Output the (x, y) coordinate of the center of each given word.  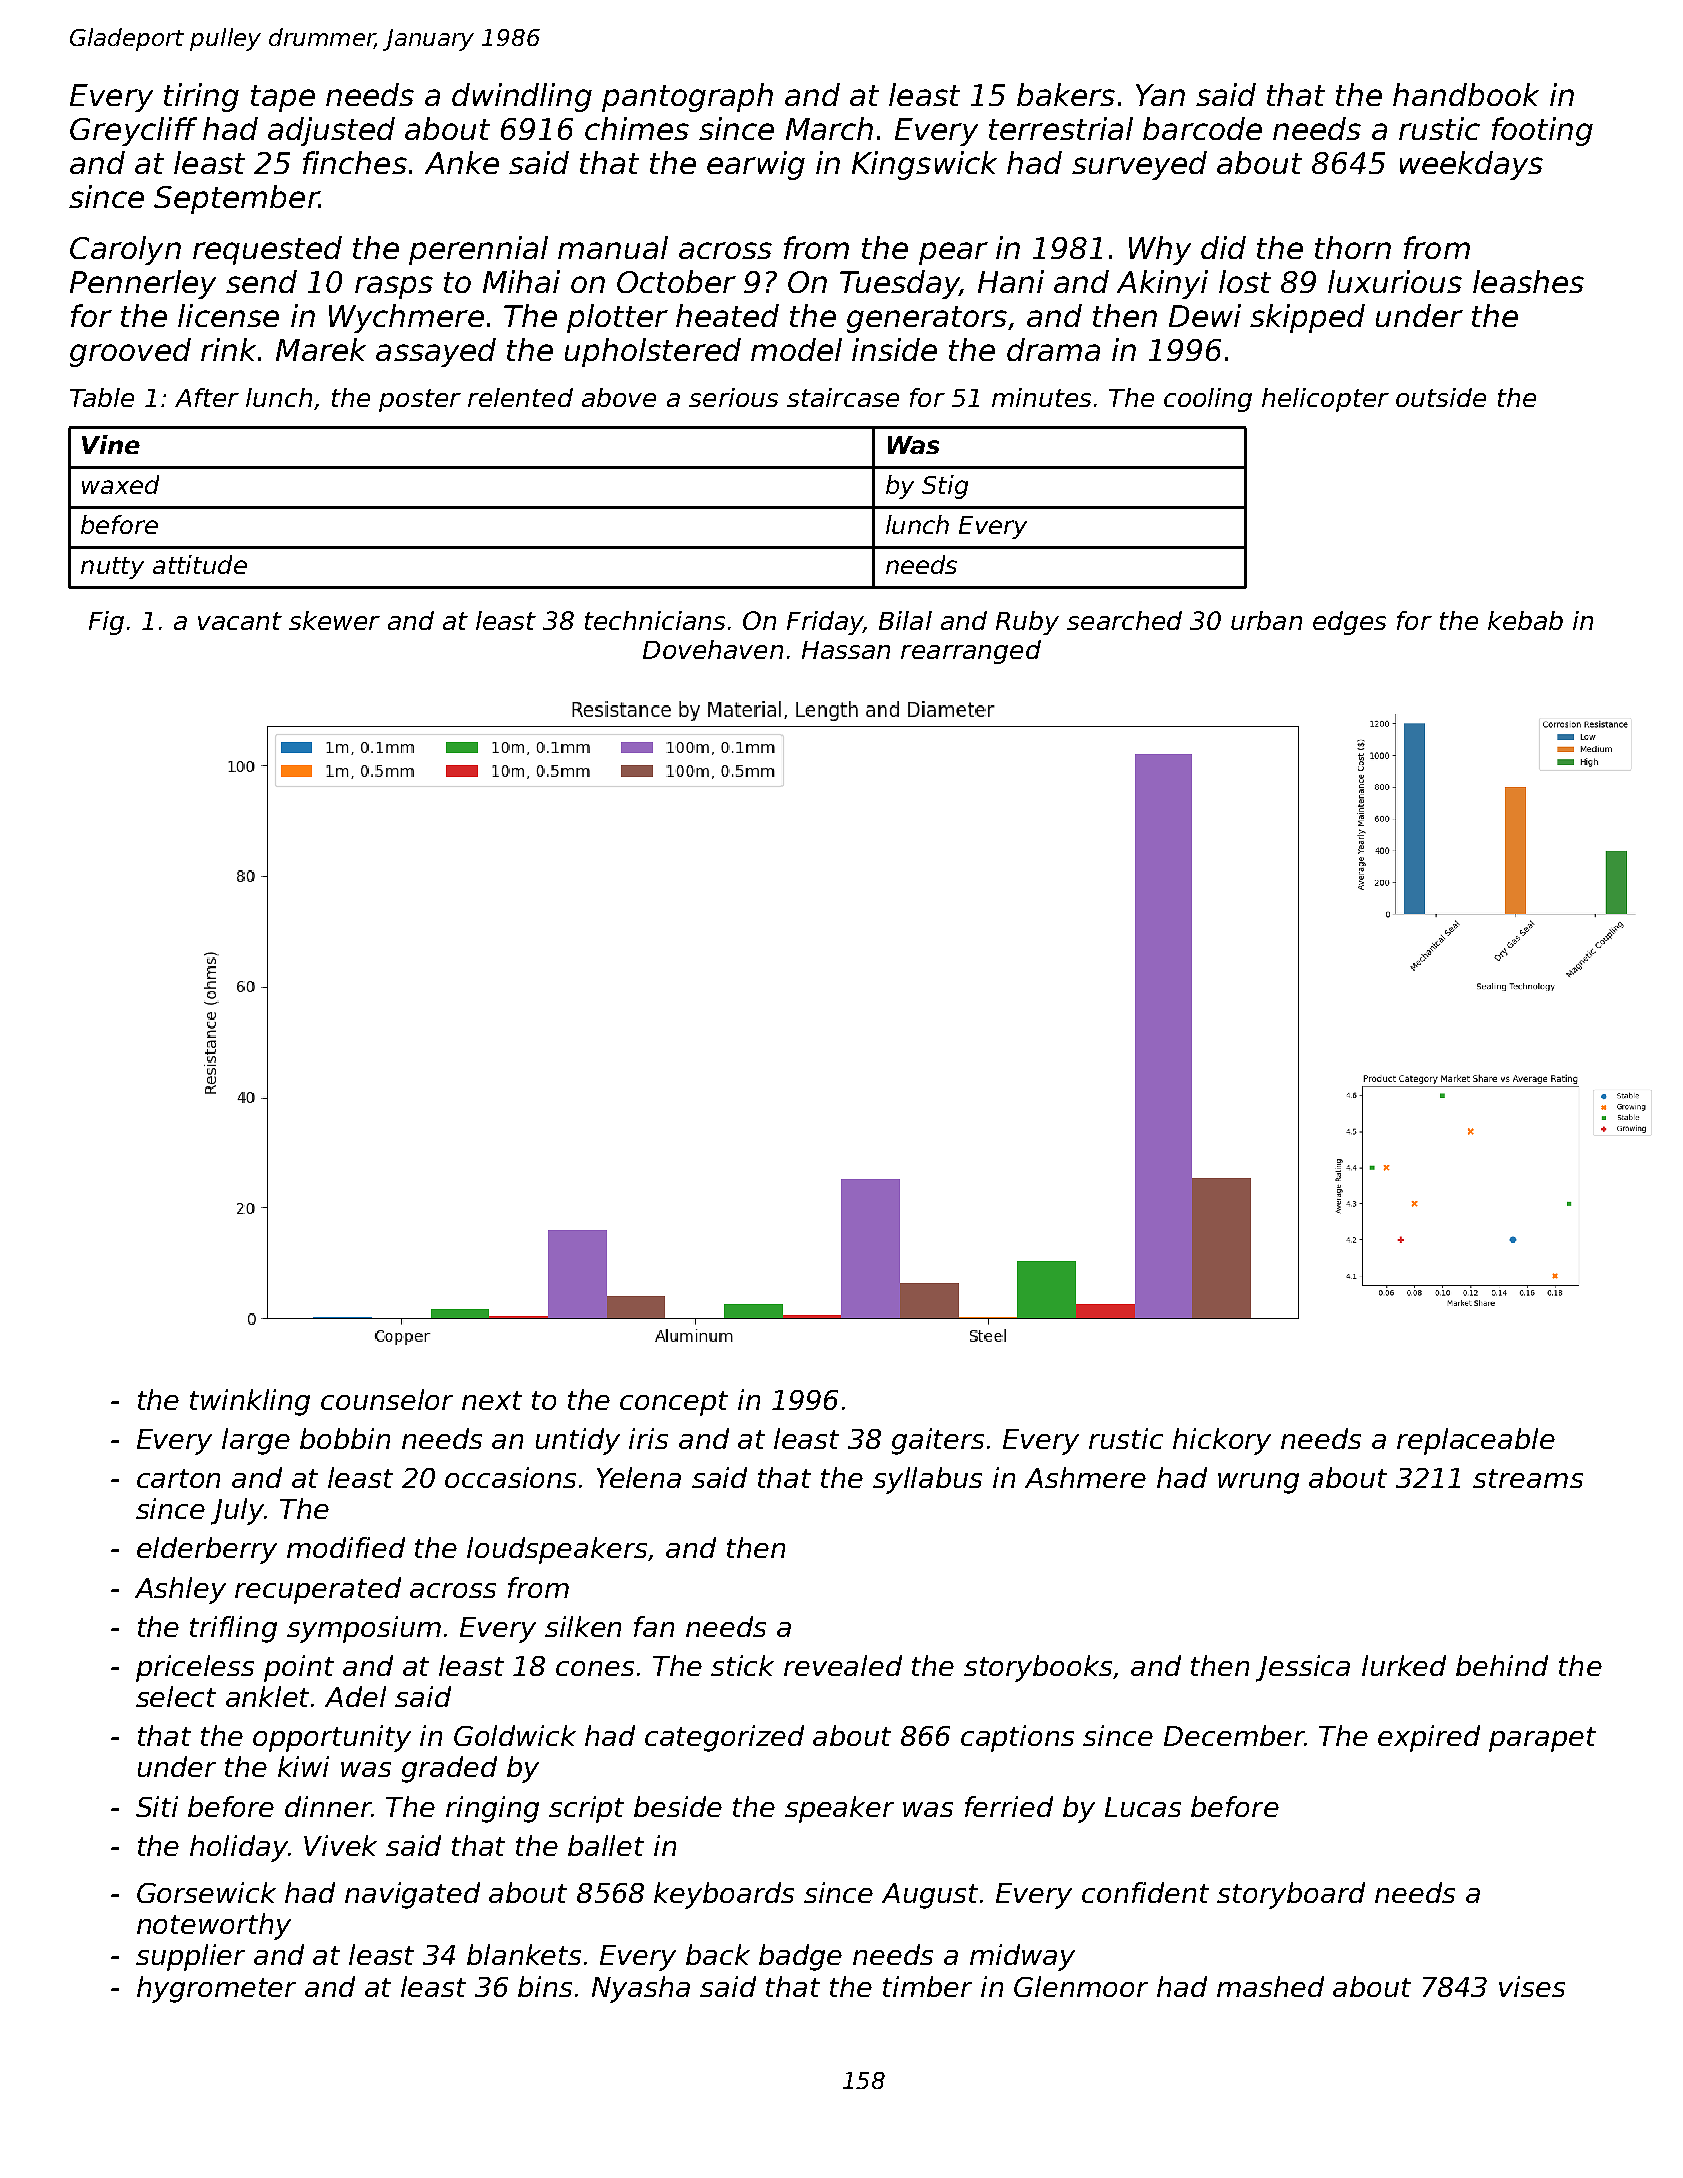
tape (283, 98)
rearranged (971, 652)
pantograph (687, 97)
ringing (492, 1809)
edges (1349, 623)
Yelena (639, 1477)
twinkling (250, 1402)
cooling (1208, 400)
